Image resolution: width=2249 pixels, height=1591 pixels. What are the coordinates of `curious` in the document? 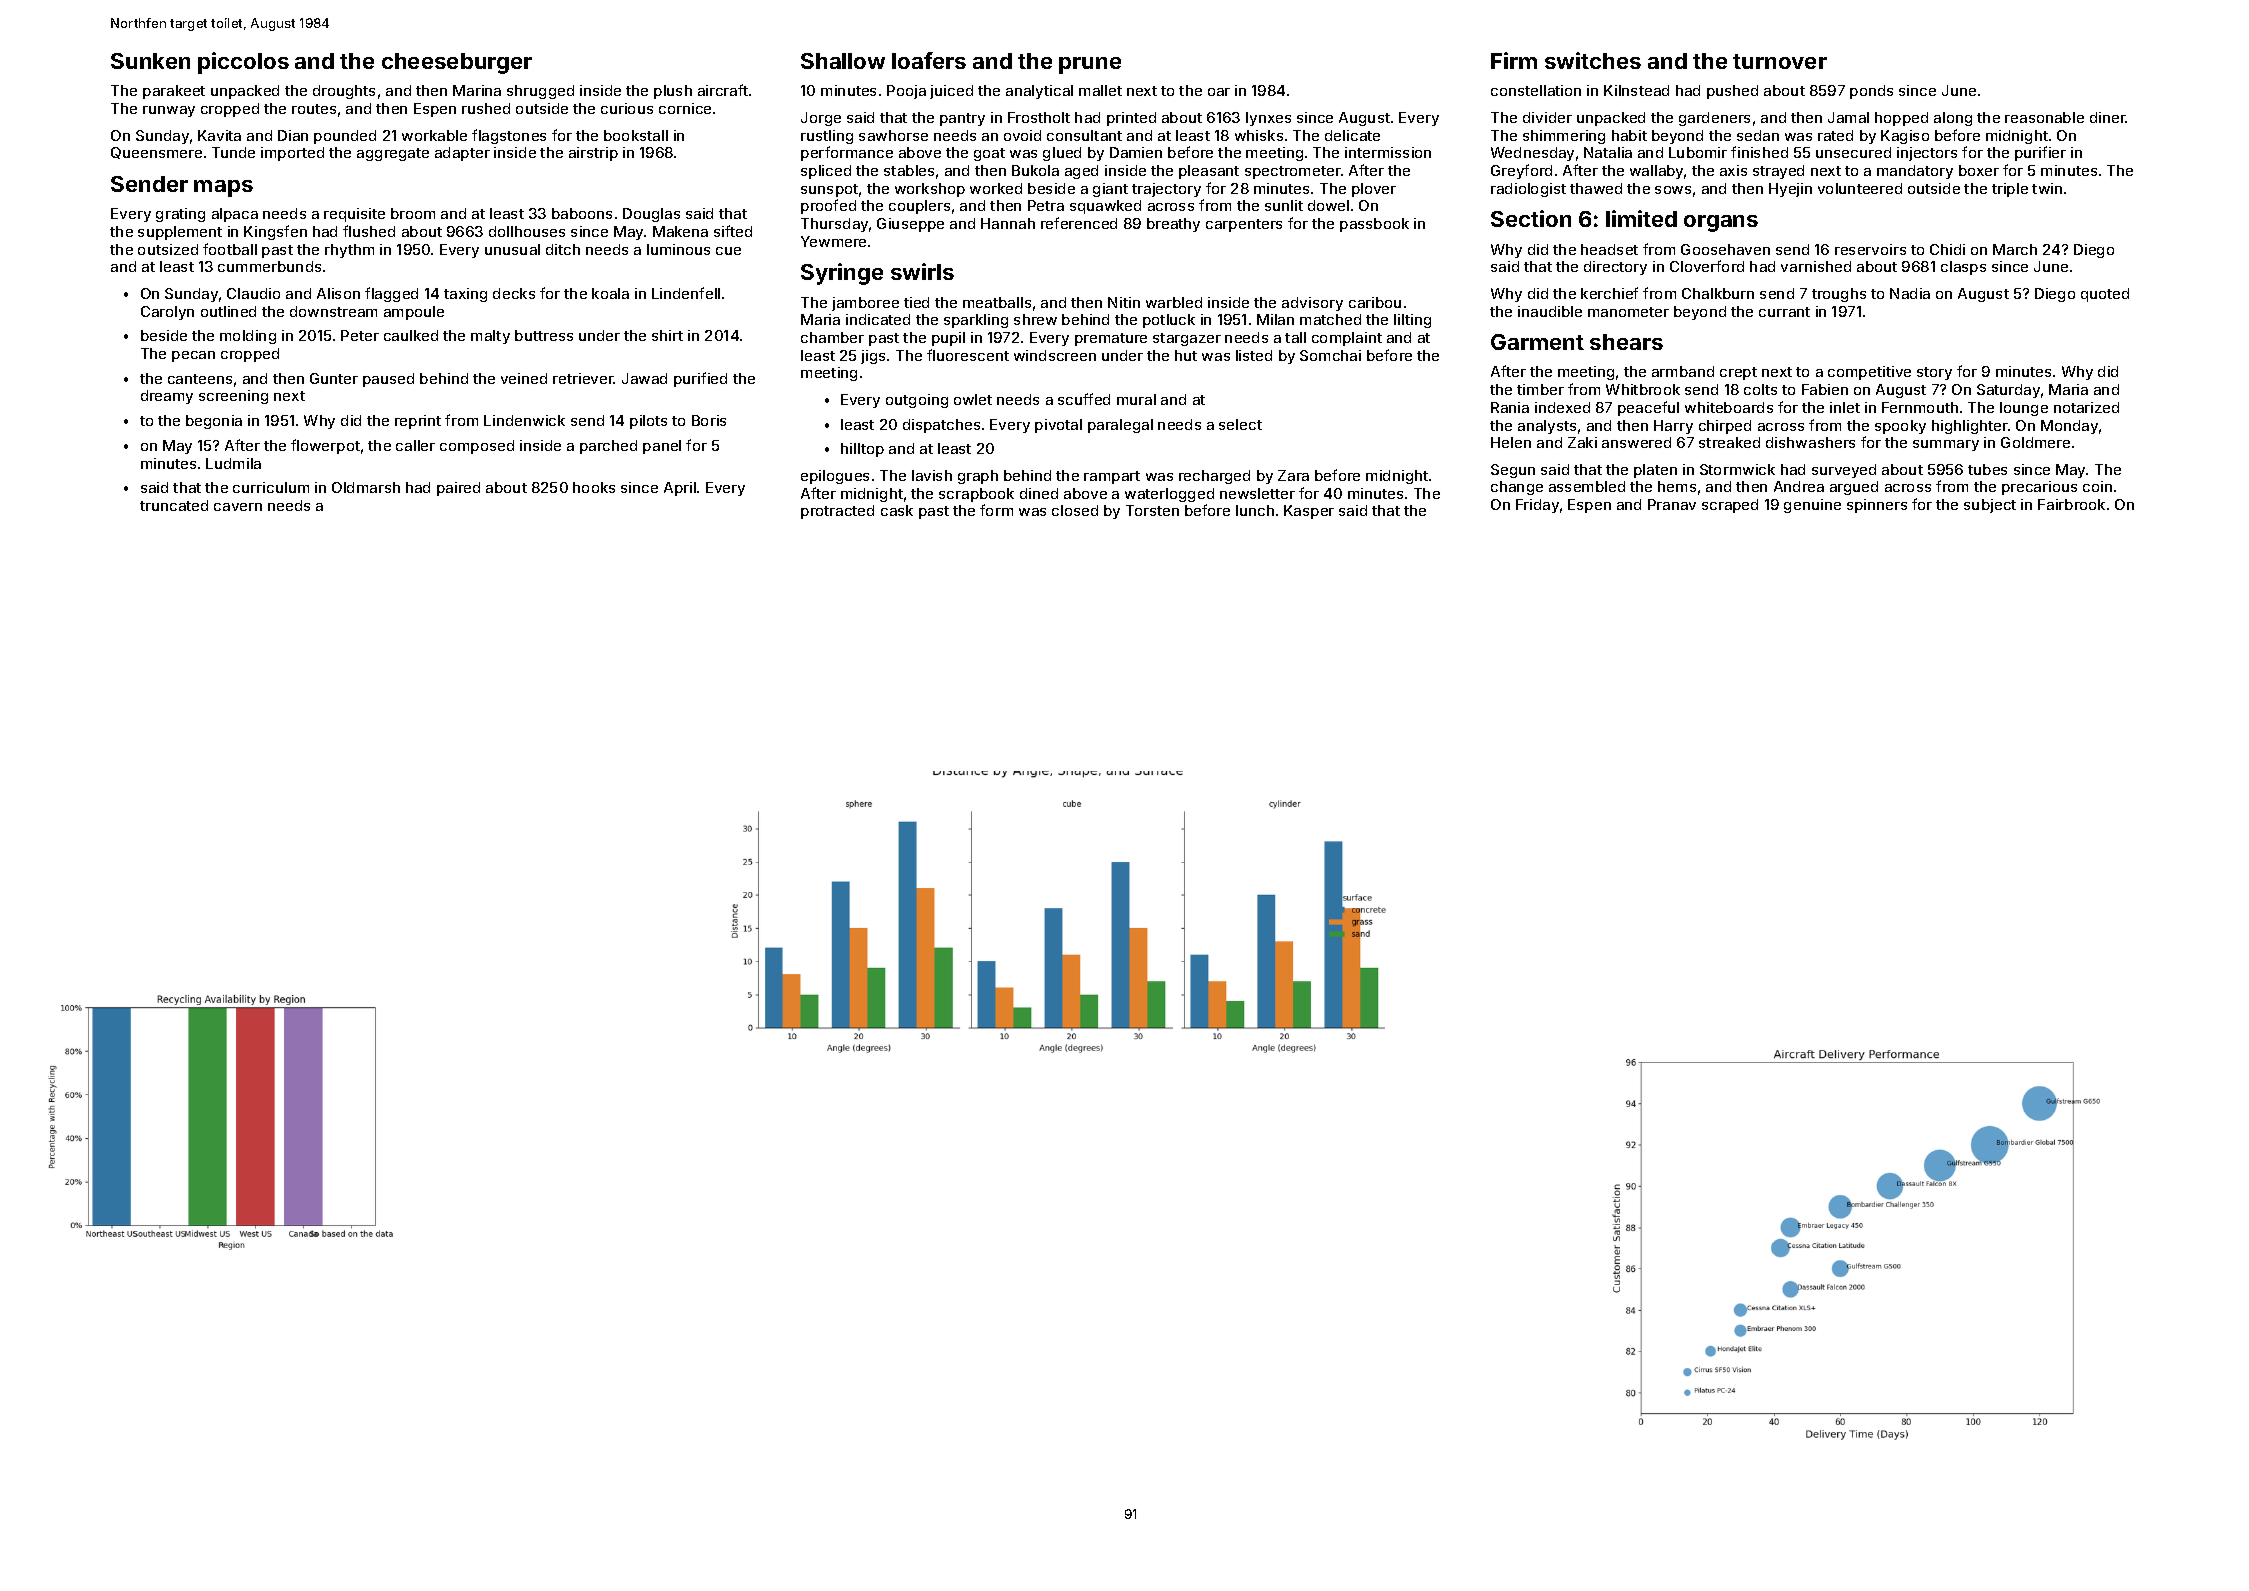 It's located at (627, 108).
